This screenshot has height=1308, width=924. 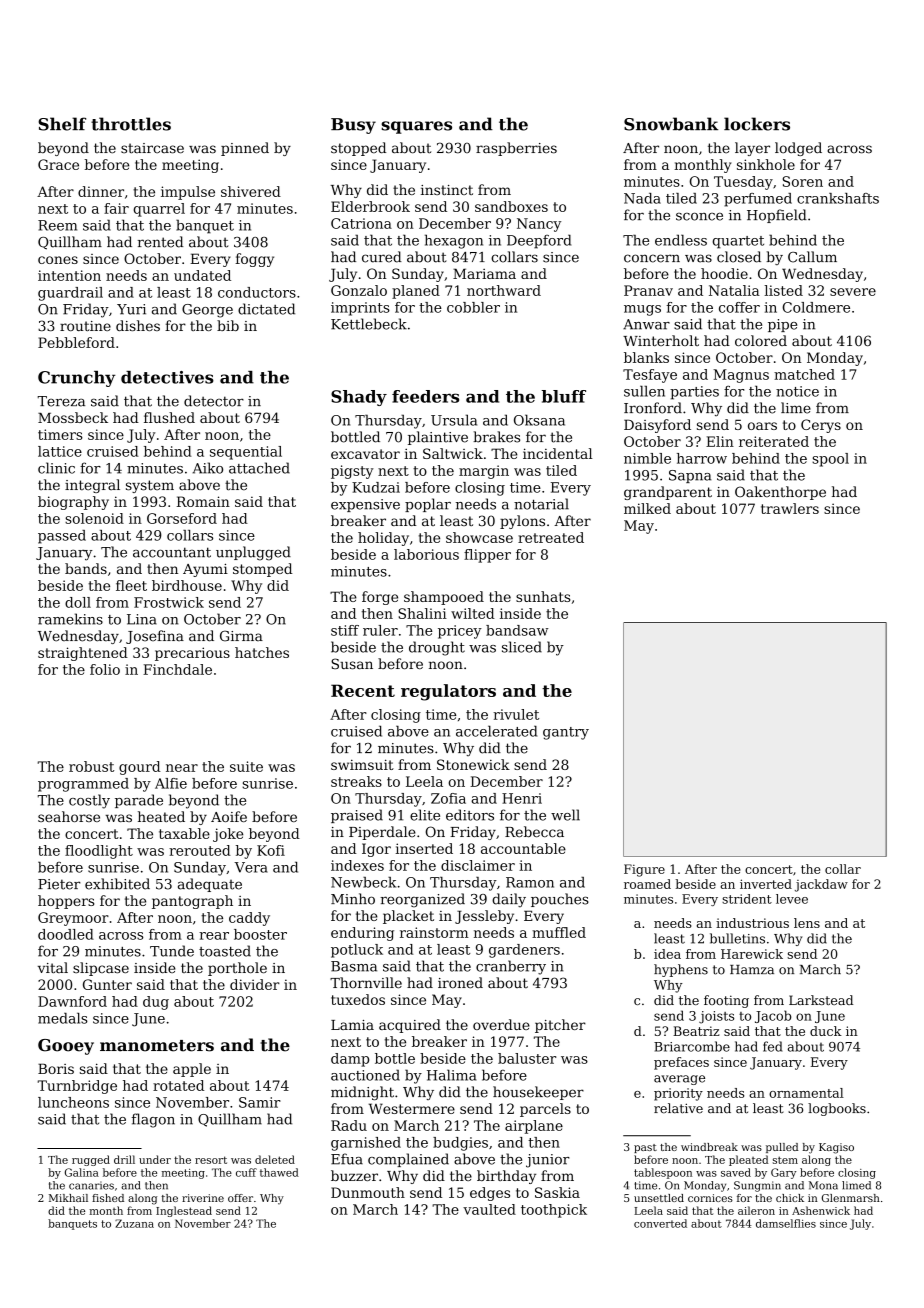 I want to click on doll, so click(x=78, y=602).
